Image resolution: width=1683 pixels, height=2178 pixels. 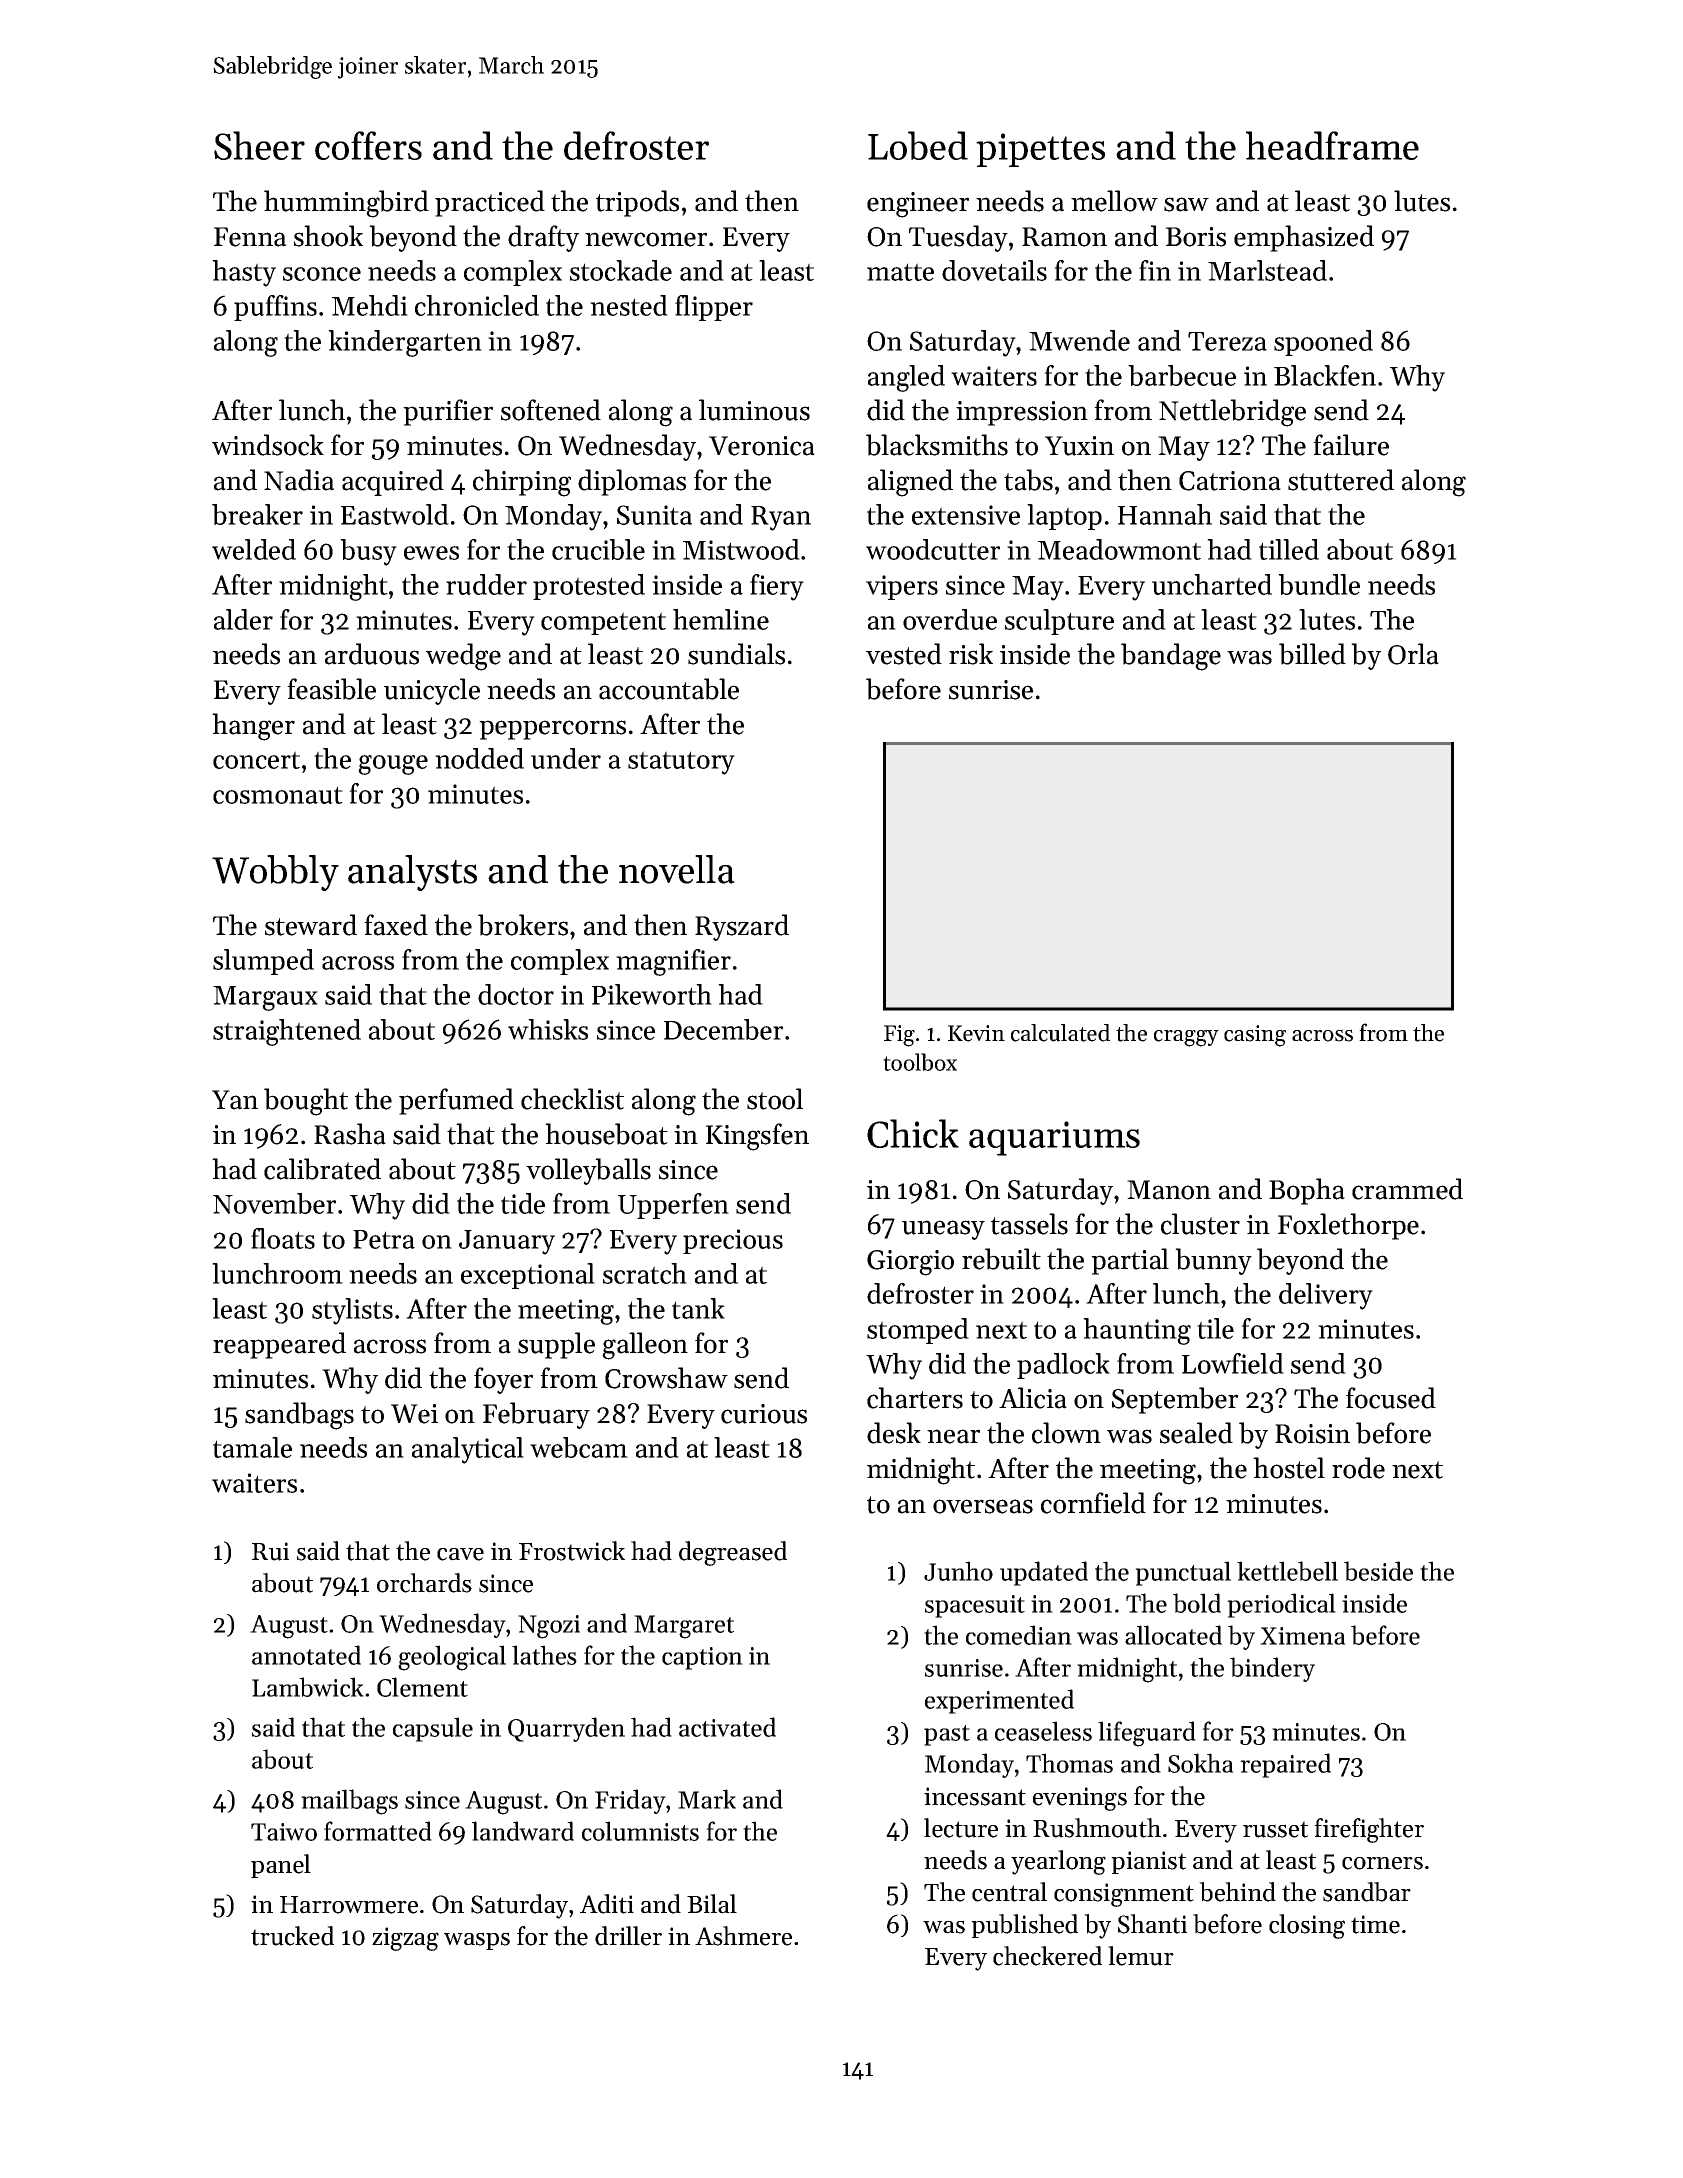 What do you see at coordinates (1186, 1038) in the screenshot?
I see `craggy` at bounding box center [1186, 1038].
